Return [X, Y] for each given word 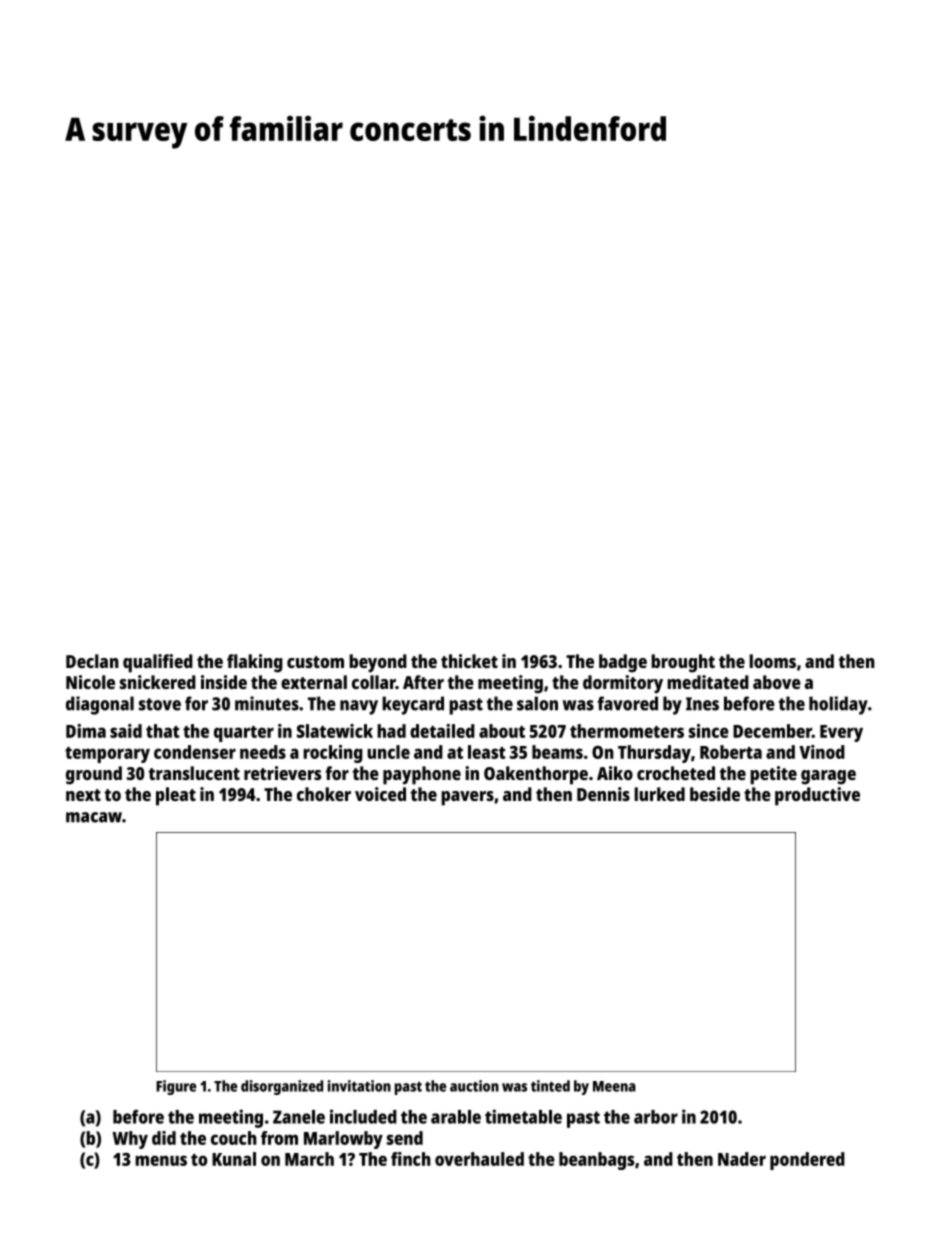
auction [474, 1086]
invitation [359, 1086]
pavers [467, 798]
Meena [614, 1086]
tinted [550, 1086]
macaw [94, 817]
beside [715, 794]
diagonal [100, 705]
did [164, 1138]
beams [557, 752]
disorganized [282, 1087]
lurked [659, 794]
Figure [176, 1087]
